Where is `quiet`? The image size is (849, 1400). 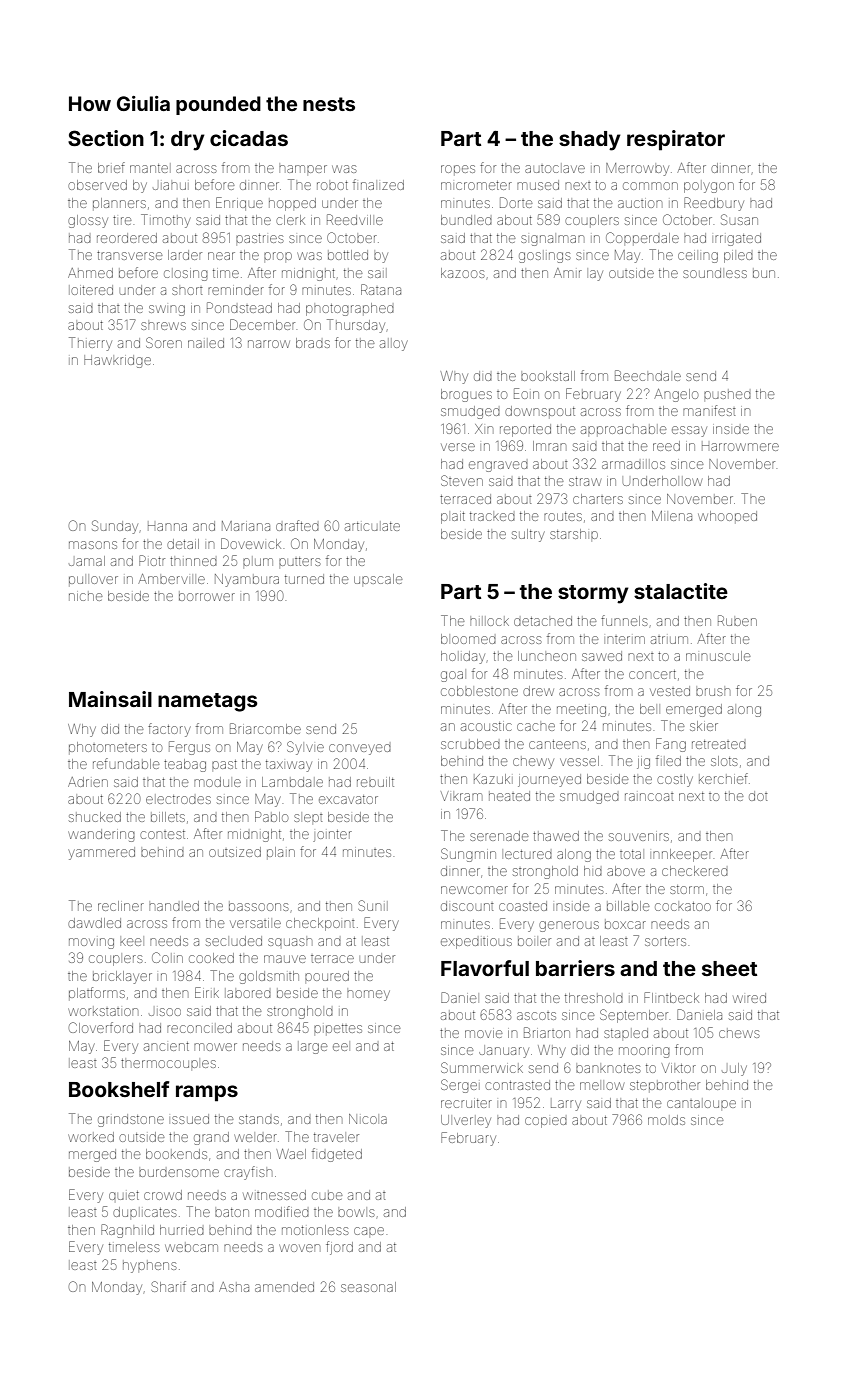
quiet is located at coordinates (124, 1195).
